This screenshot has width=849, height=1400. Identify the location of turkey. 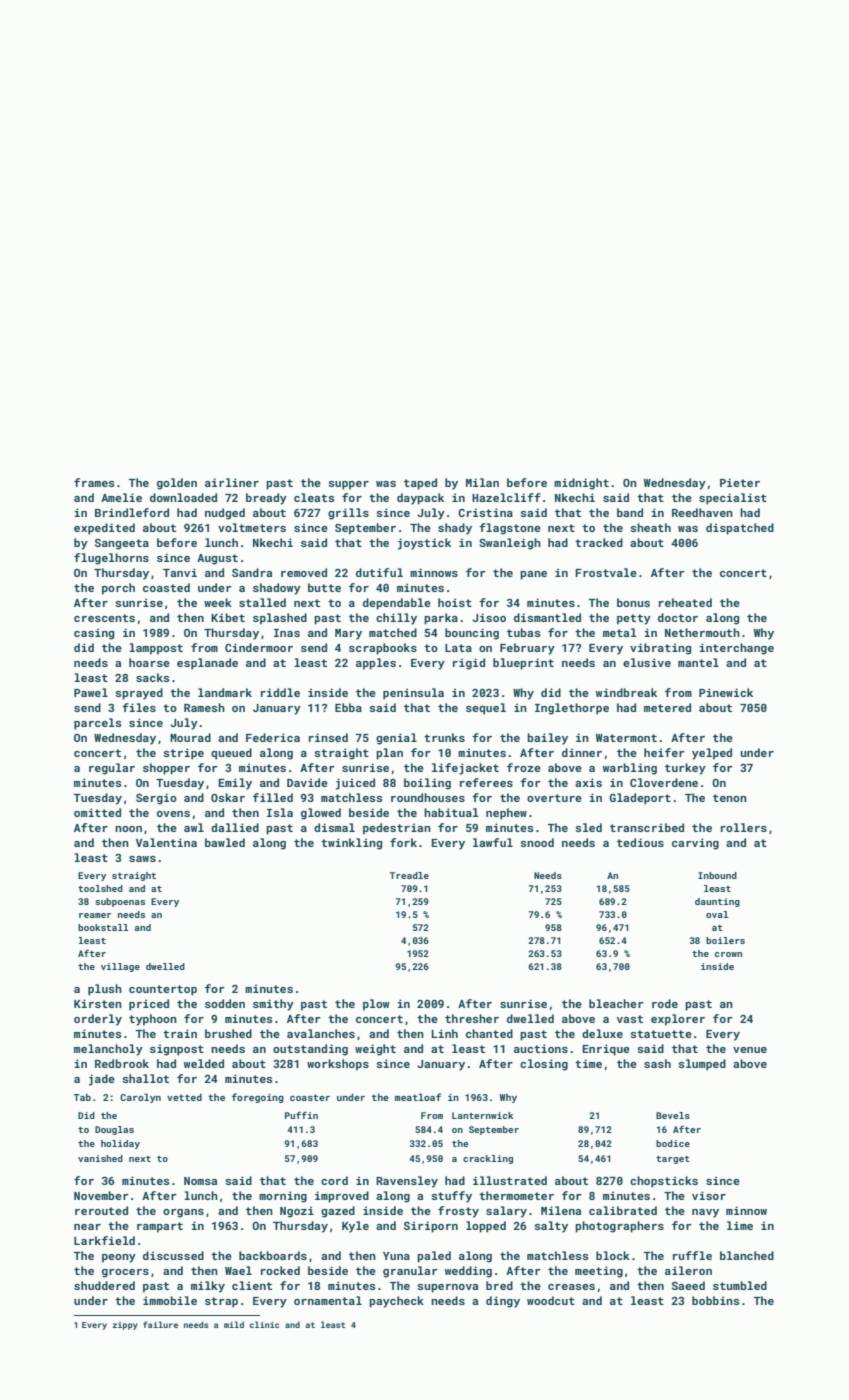
(685, 769).
